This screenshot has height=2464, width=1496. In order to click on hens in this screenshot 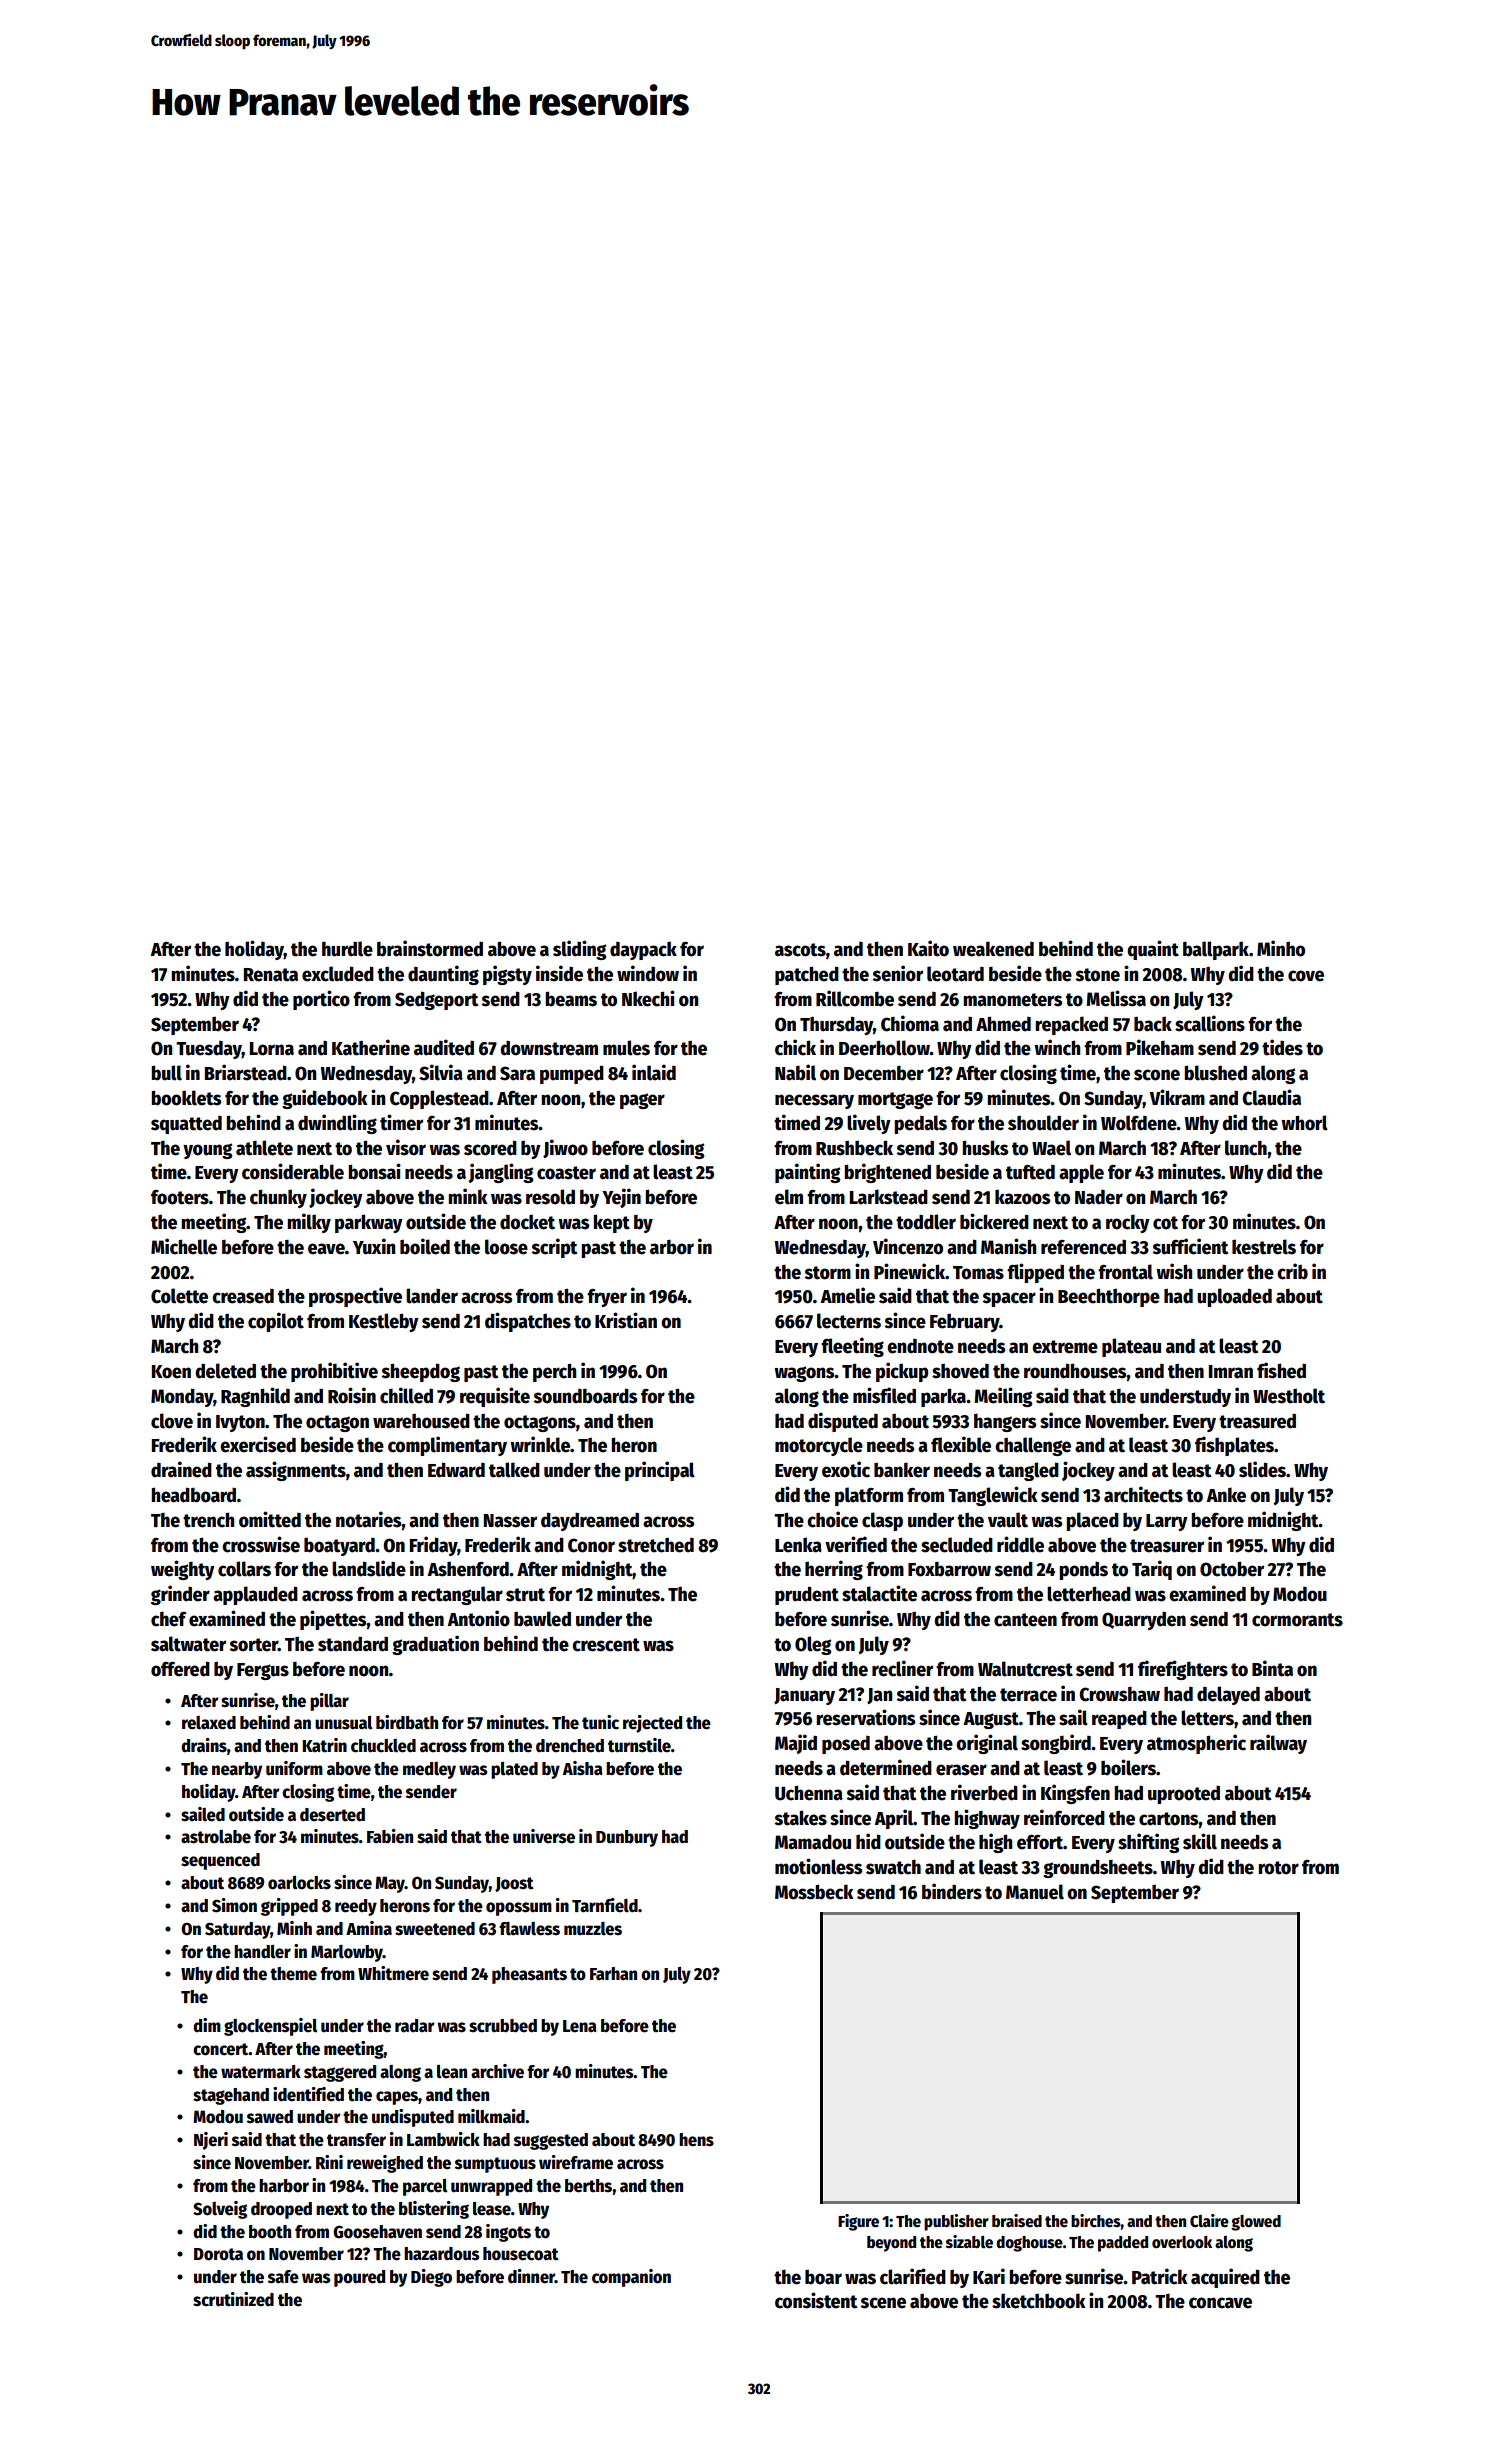, I will do `click(696, 2140)`.
